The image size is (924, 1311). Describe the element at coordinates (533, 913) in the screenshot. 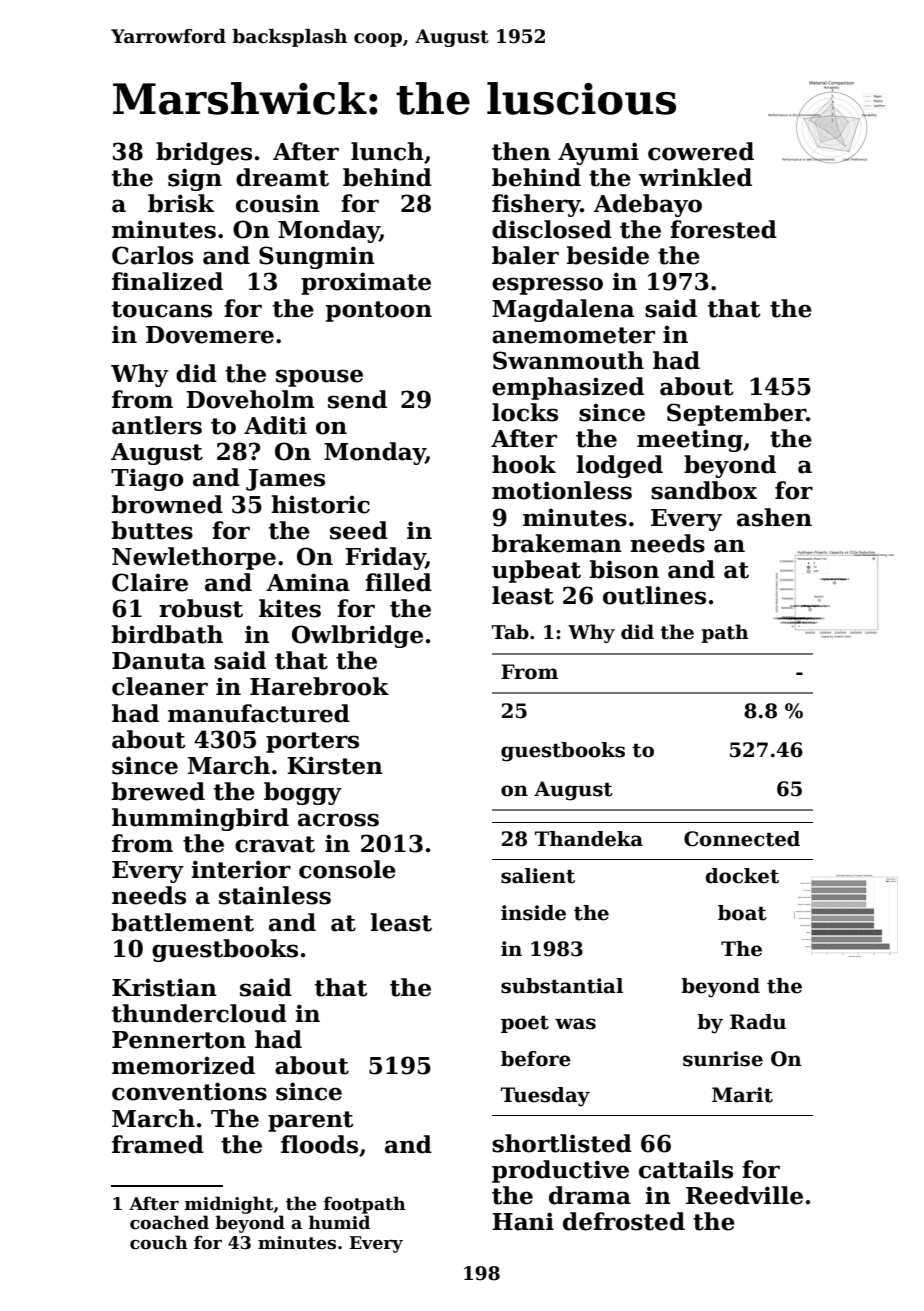

I see `inside` at that location.
